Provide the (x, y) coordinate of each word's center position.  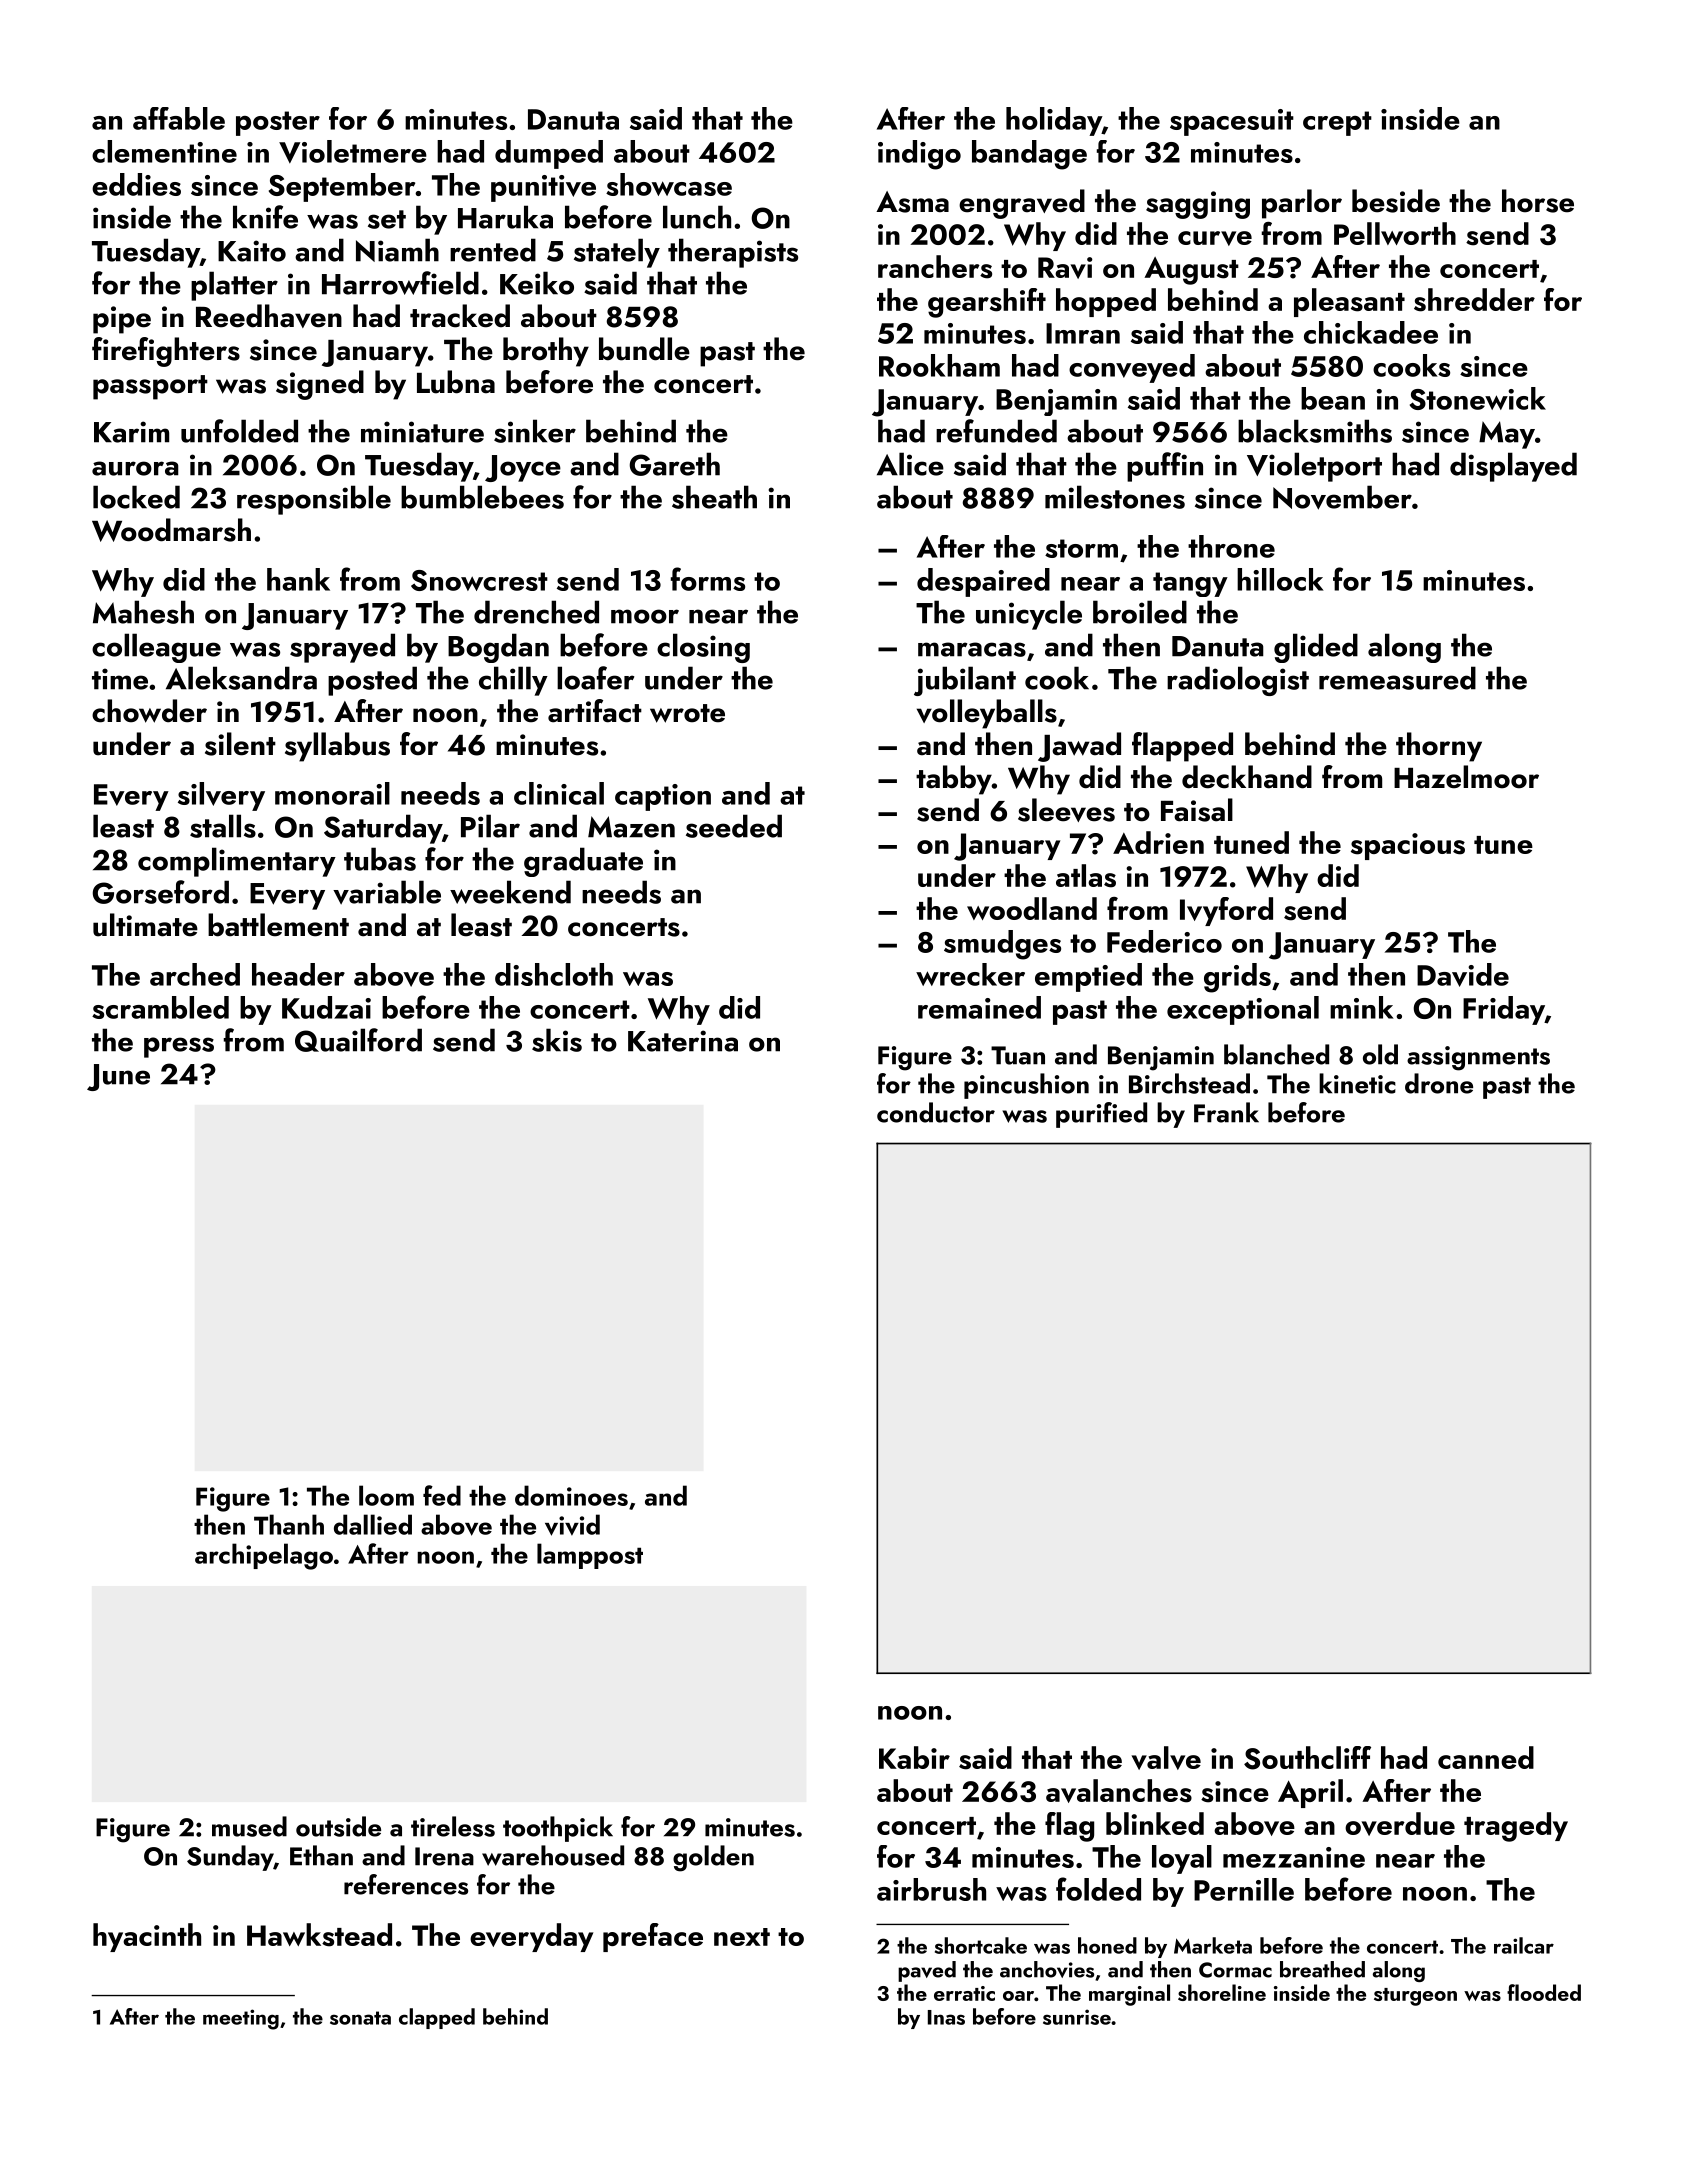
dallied (373, 1524)
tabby (954, 780)
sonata (360, 2018)
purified (1101, 1115)
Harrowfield (400, 283)
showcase (669, 184)
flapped (1182, 747)
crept (1337, 123)
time (120, 679)
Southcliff (1307, 1758)
